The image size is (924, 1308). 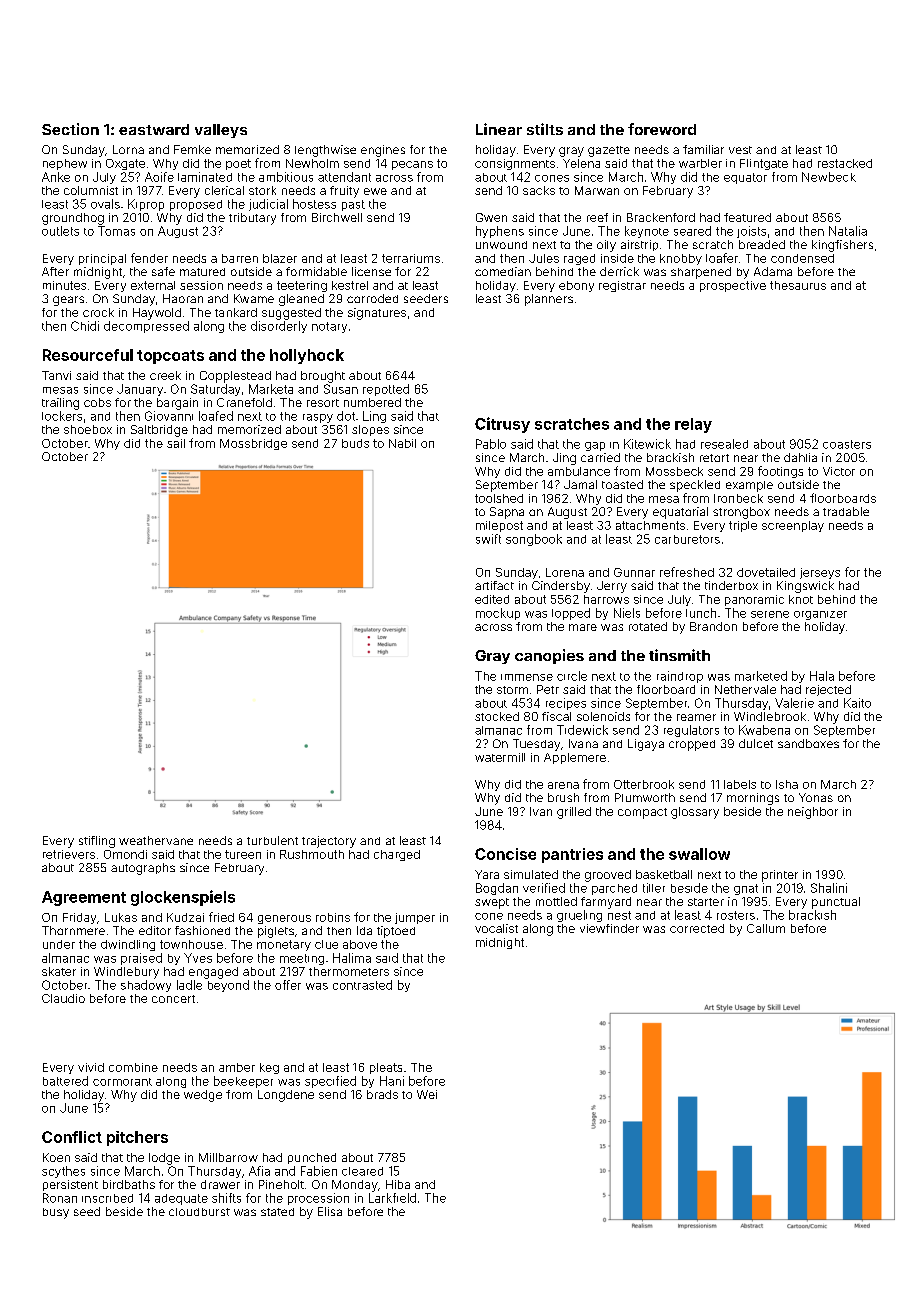 I want to click on Resourceful, so click(x=88, y=355).
